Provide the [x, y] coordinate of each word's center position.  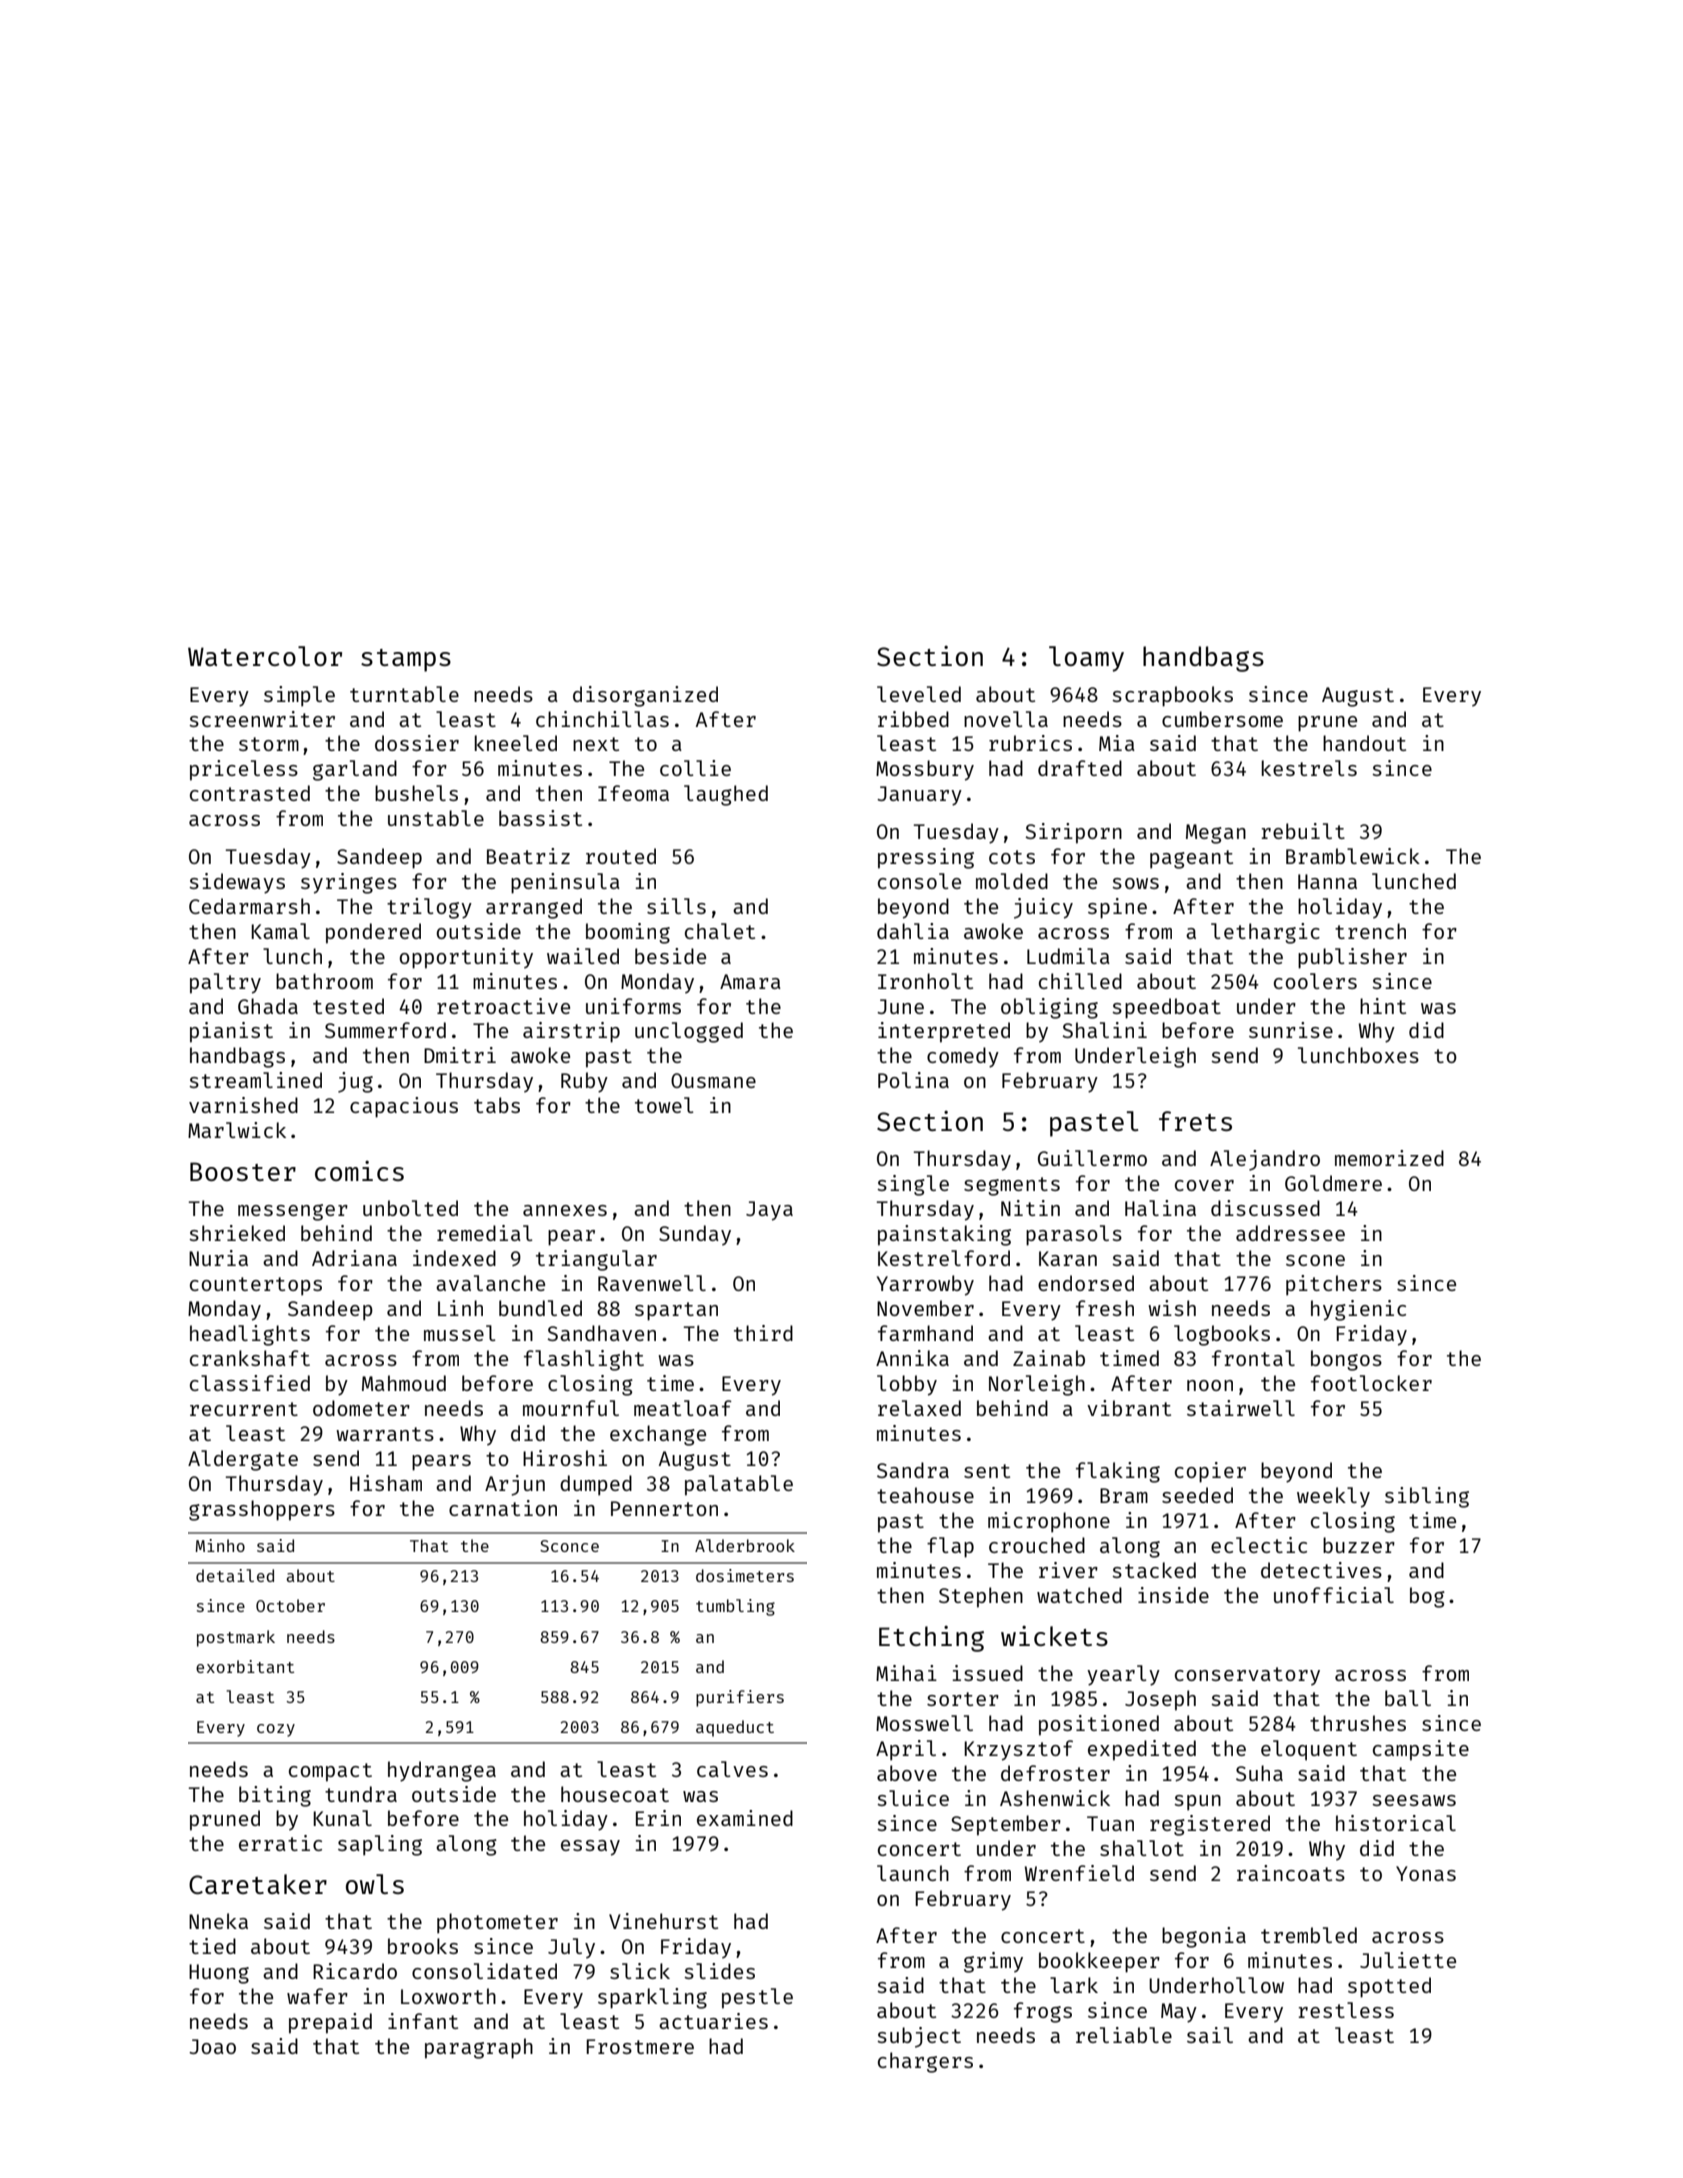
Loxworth [448, 1996]
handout [1364, 743]
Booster [243, 1171]
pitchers [1334, 1285]
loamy [1086, 659]
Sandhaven [601, 1333]
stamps [406, 660]
